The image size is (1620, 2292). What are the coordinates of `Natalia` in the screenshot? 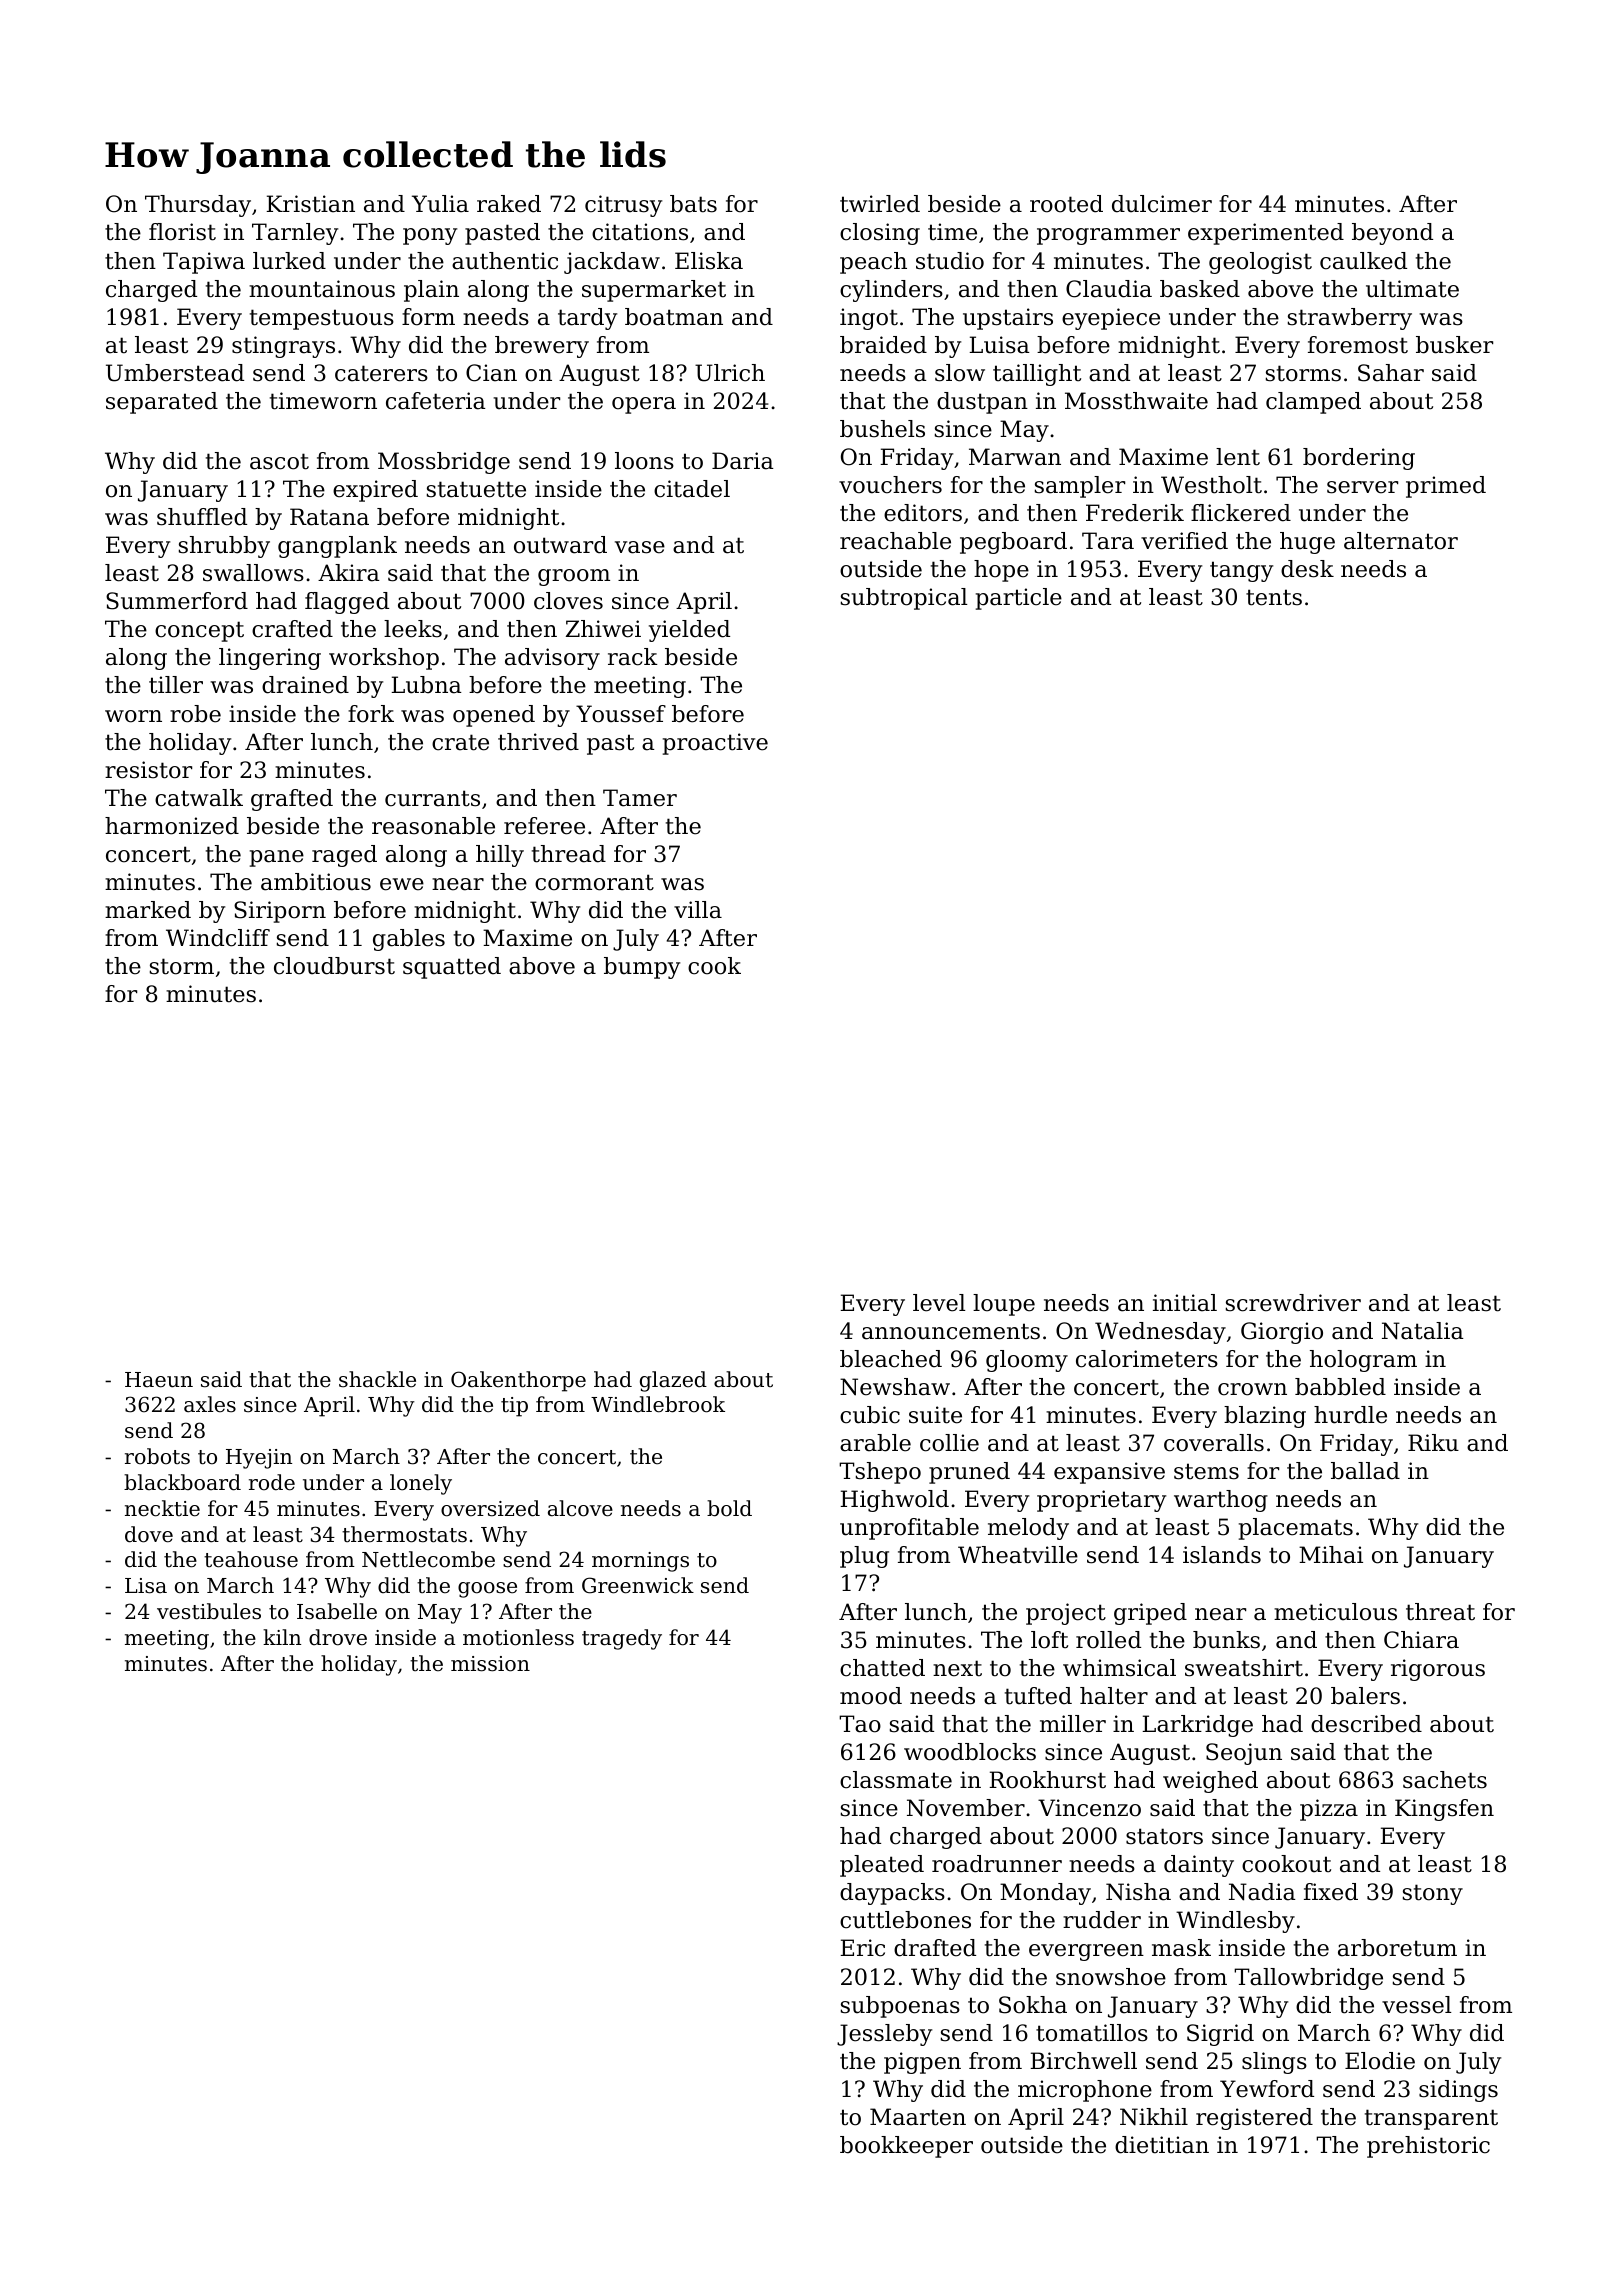 It's located at (1423, 1331).
